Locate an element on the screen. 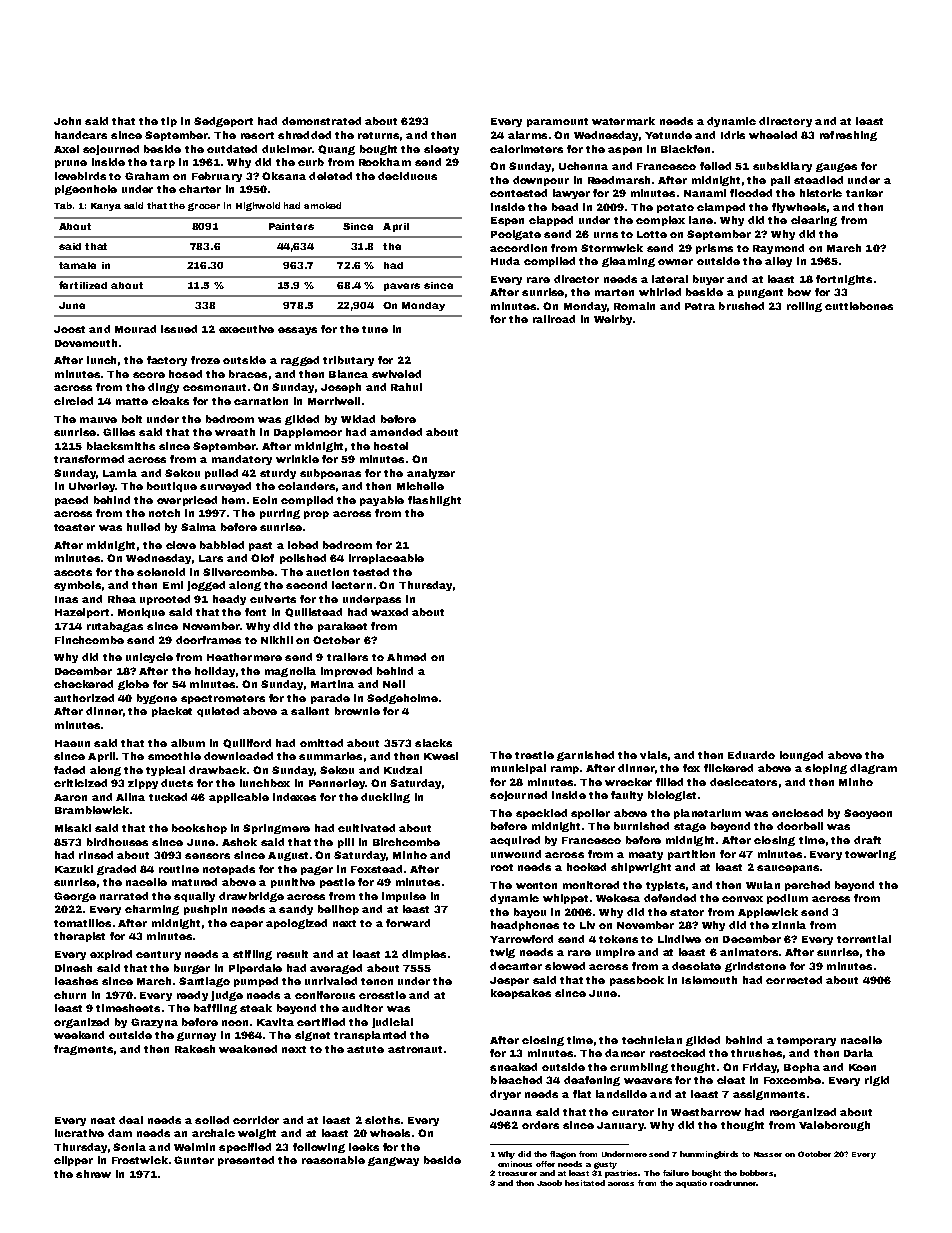 The image size is (952, 1233). John is located at coordinates (67, 121).
